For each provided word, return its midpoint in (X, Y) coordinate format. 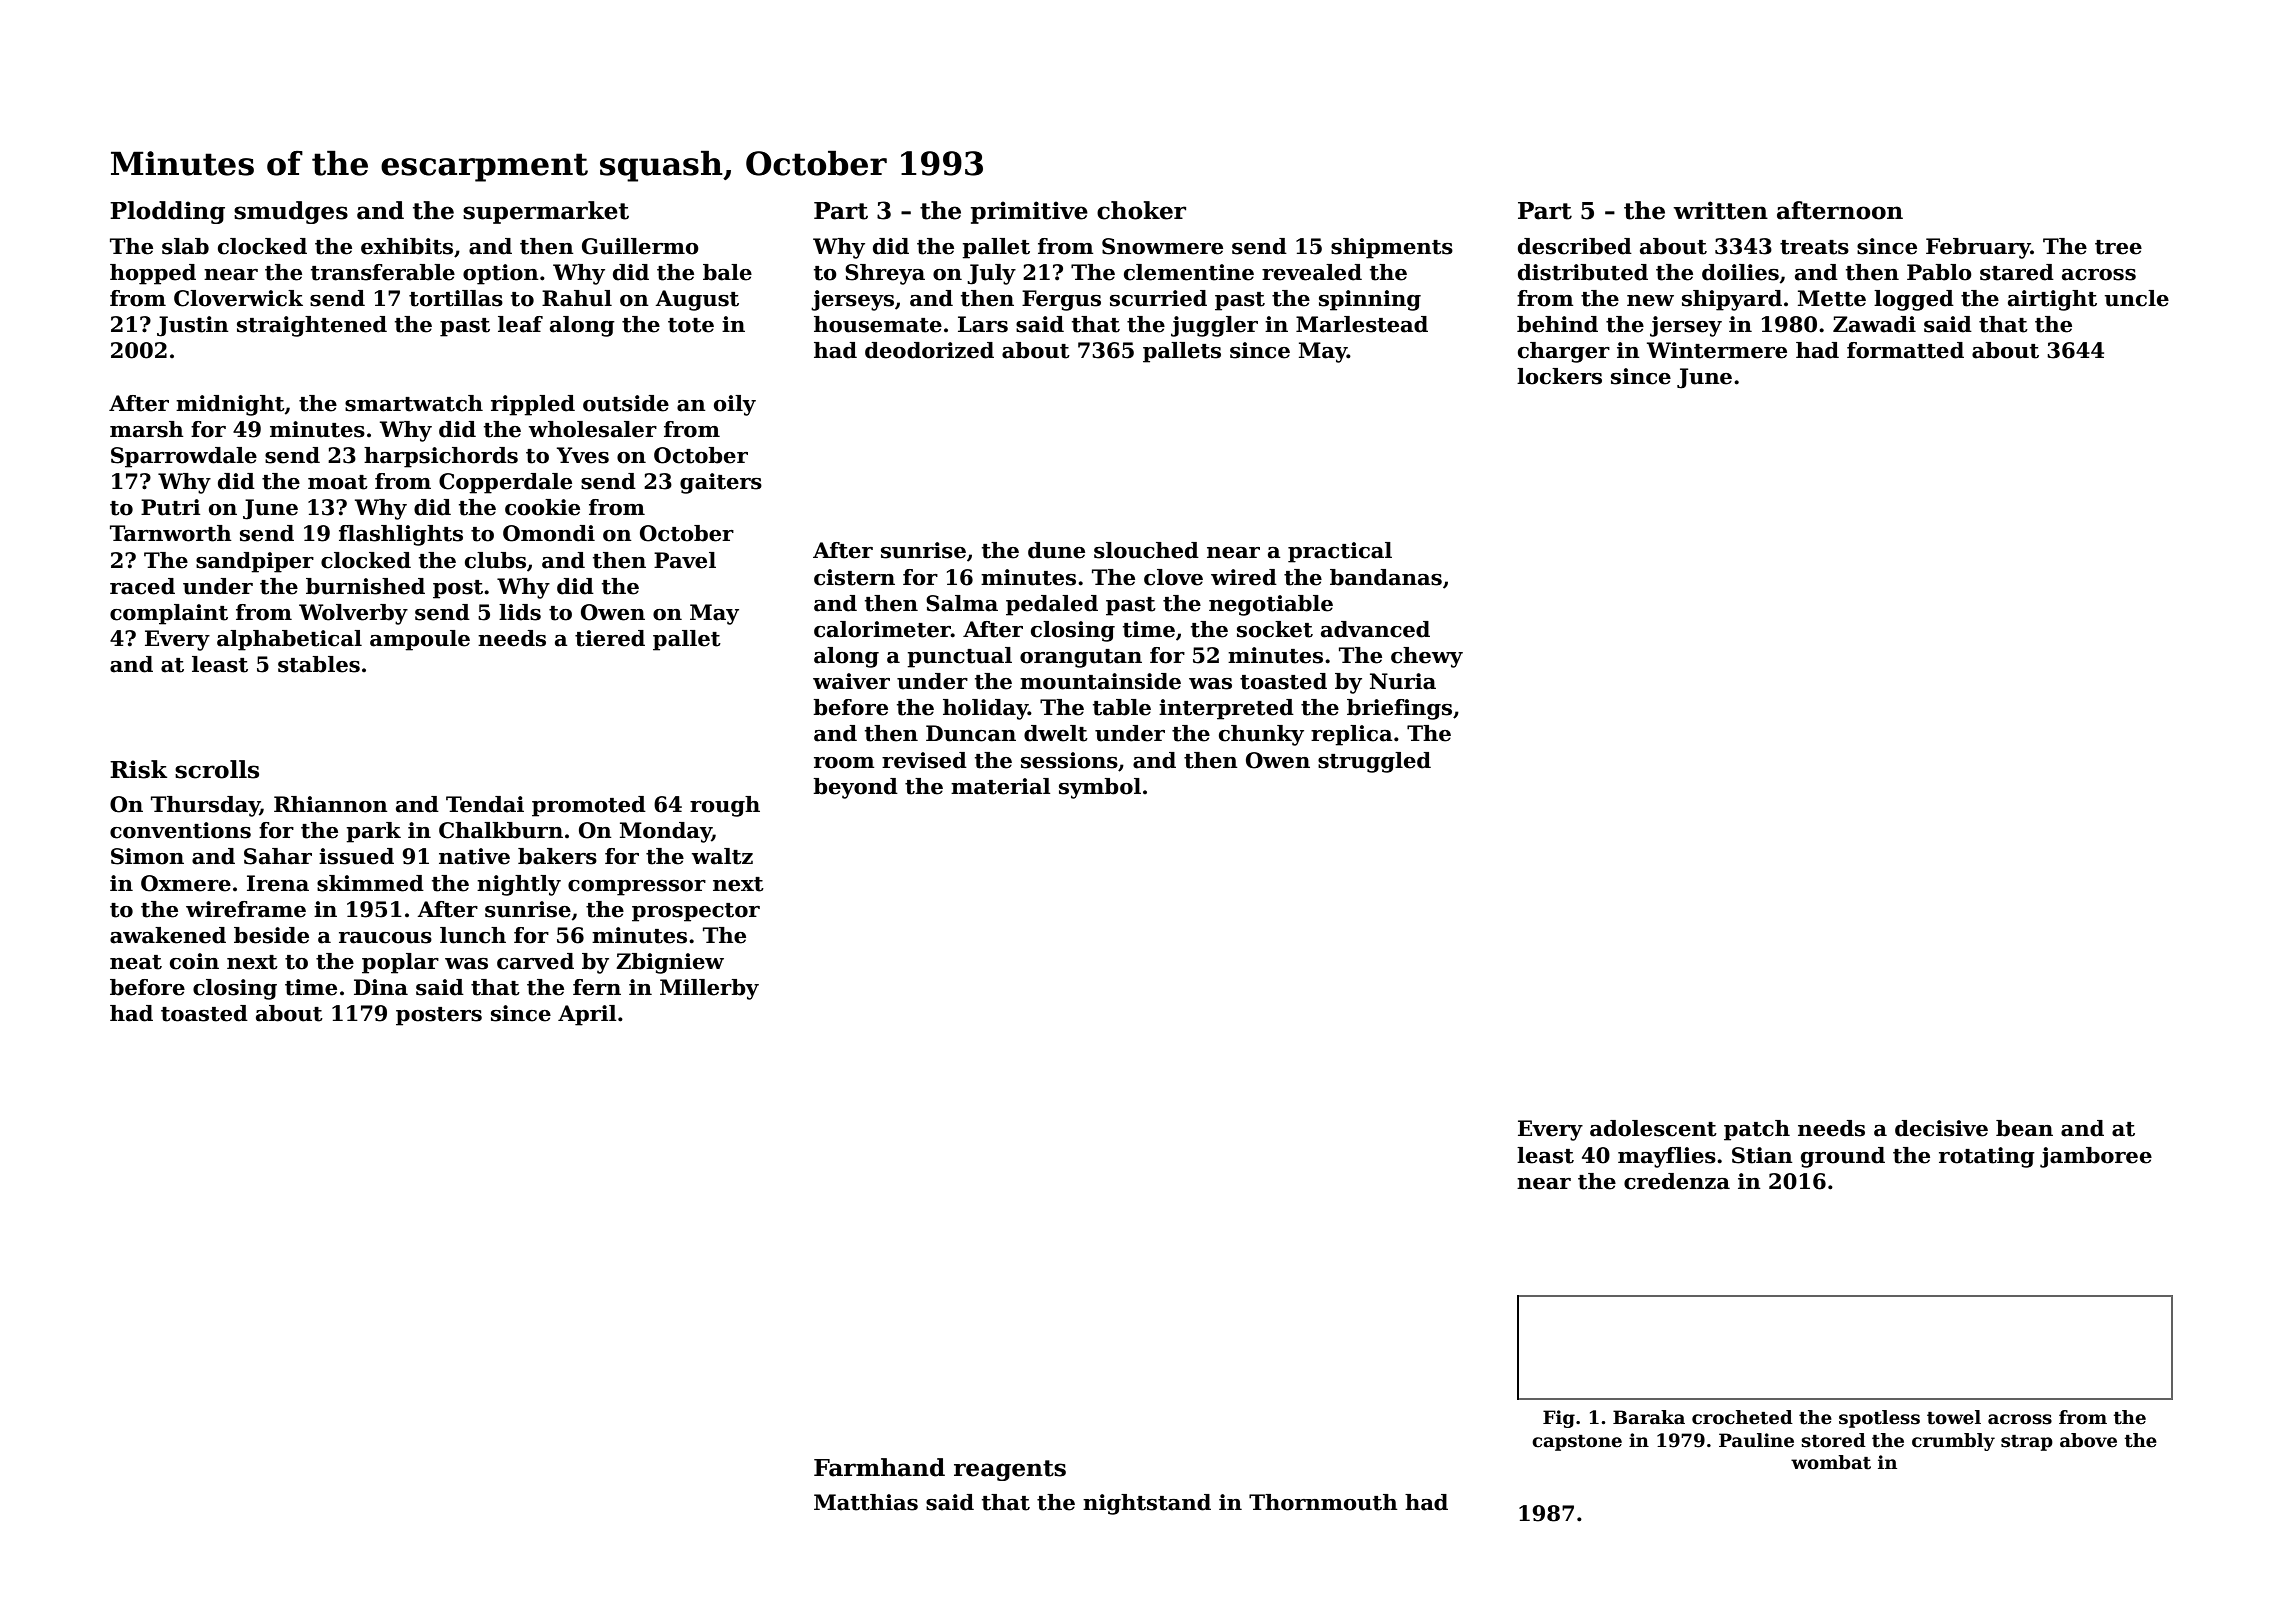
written (1720, 210)
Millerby (709, 989)
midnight (230, 405)
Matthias (866, 1502)
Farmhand (879, 1467)
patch (1757, 1130)
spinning (1370, 300)
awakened (168, 935)
